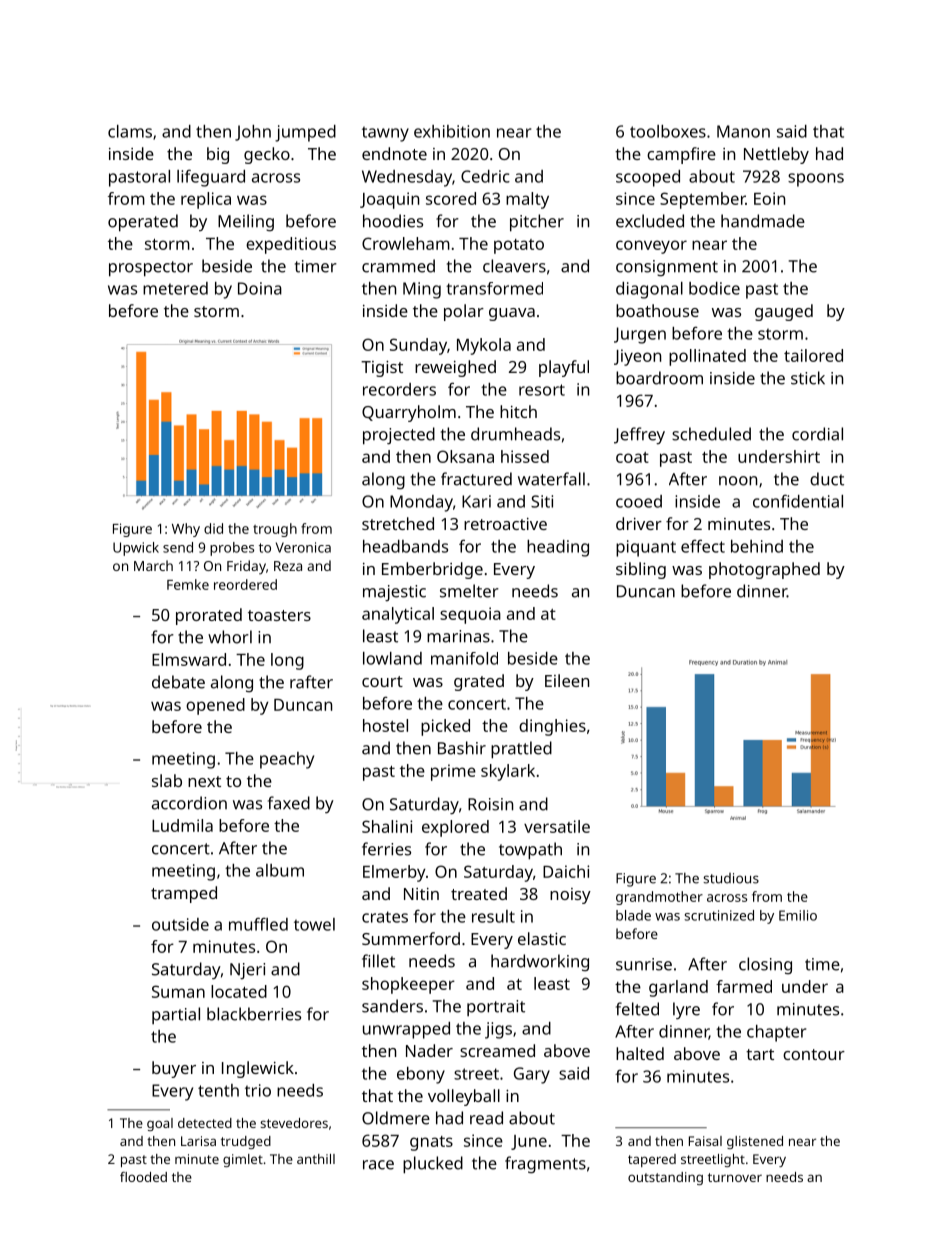  Describe the element at coordinates (151, 269) in the page. I see `prospector` at that location.
